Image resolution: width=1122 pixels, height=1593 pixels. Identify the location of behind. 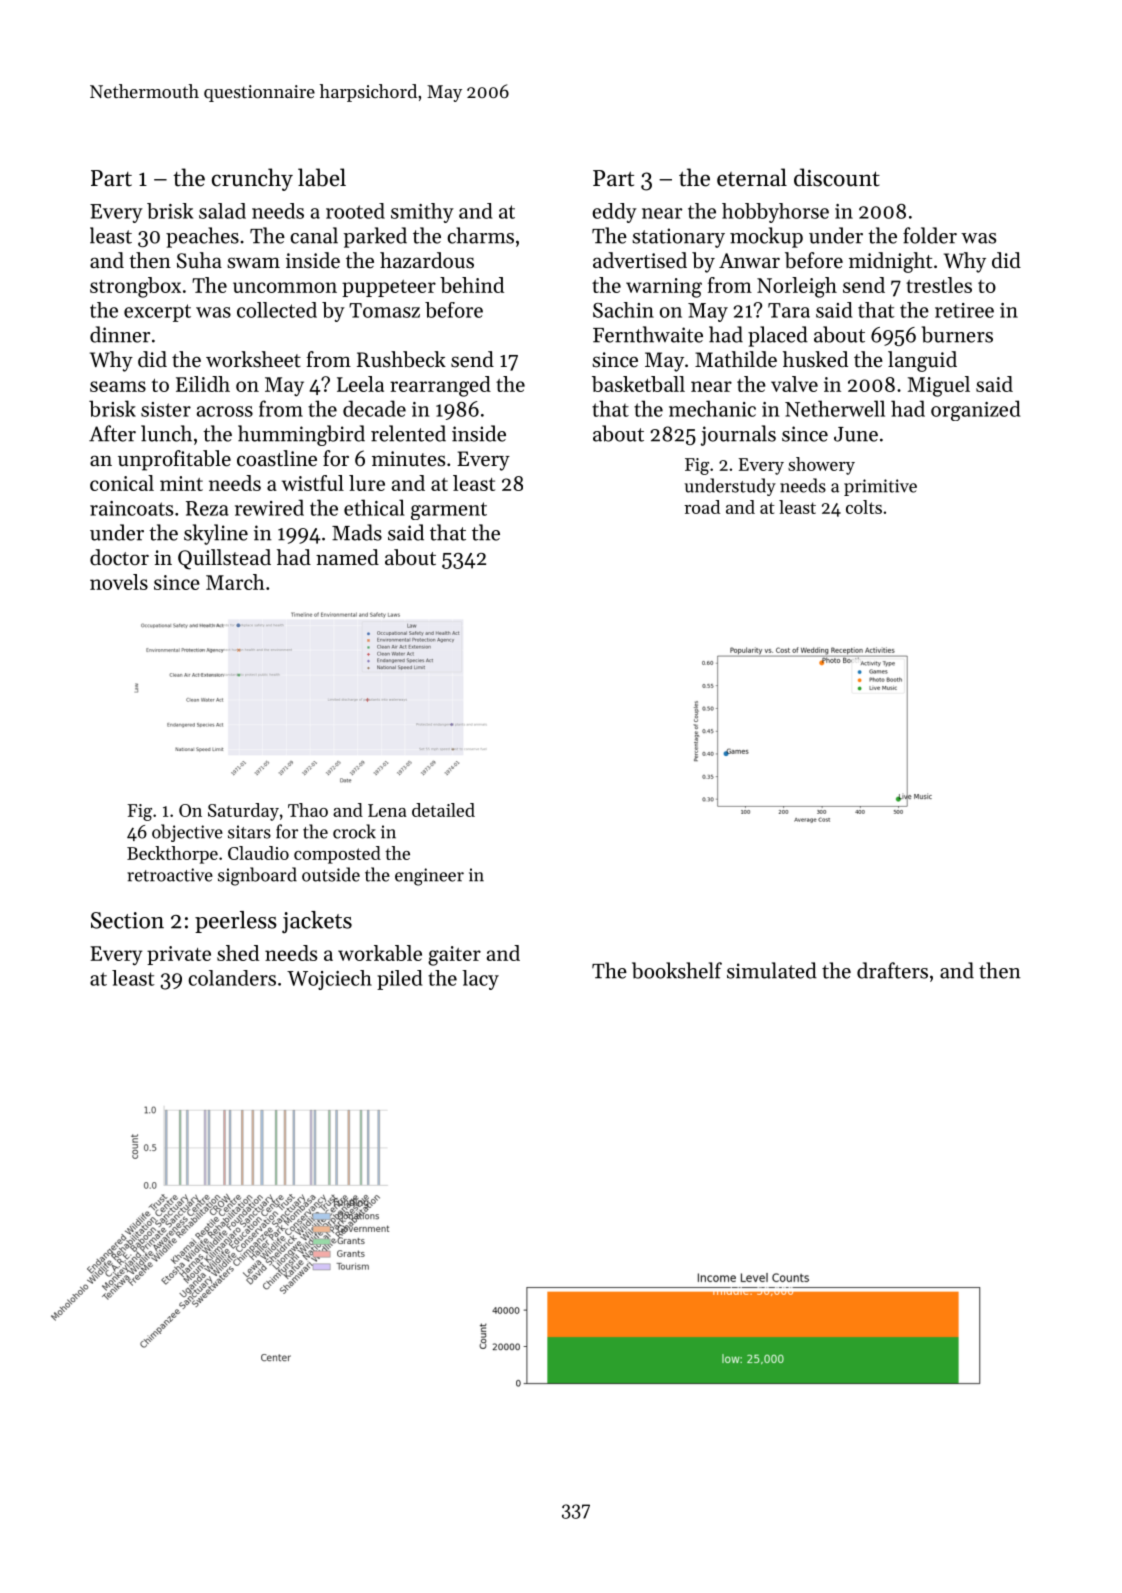
(472, 285).
